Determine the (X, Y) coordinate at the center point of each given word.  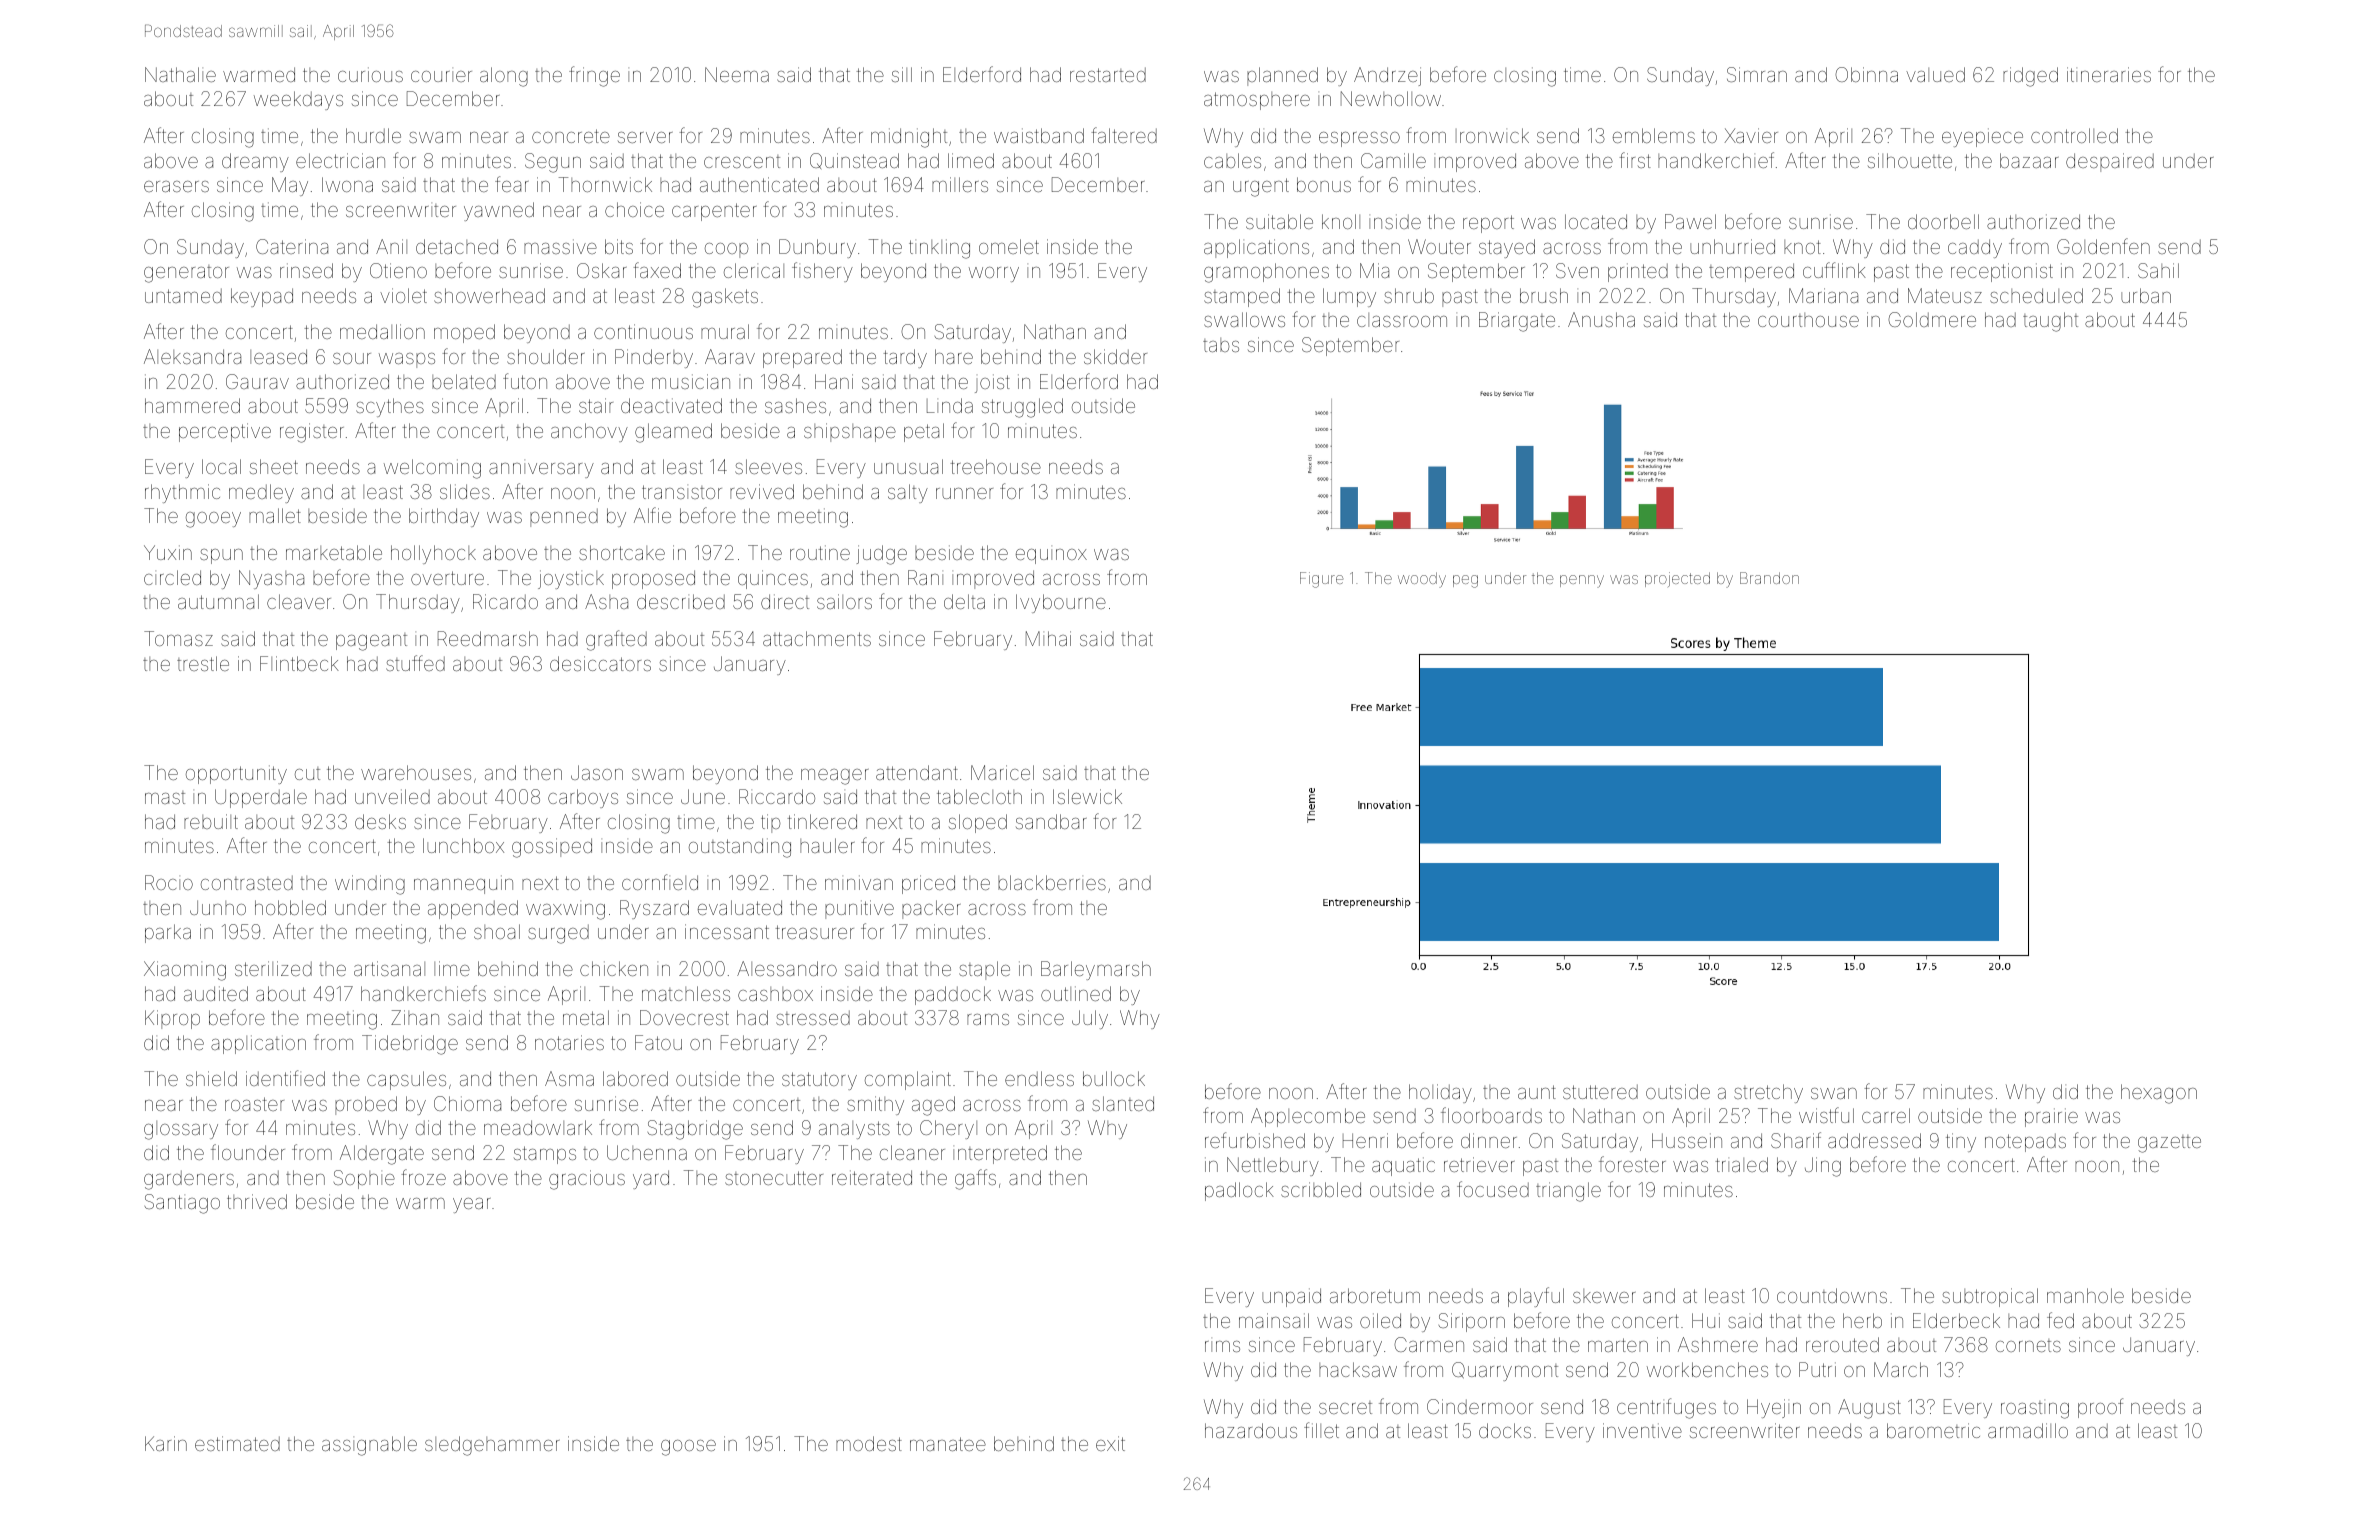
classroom (1402, 320)
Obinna (1866, 74)
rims (1222, 1346)
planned (1282, 76)
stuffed (415, 663)
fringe (594, 76)
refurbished (1255, 1140)
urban (2146, 295)
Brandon (1769, 578)
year (472, 1205)
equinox (1051, 556)
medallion (382, 331)
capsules (406, 1080)
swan (1834, 1093)
